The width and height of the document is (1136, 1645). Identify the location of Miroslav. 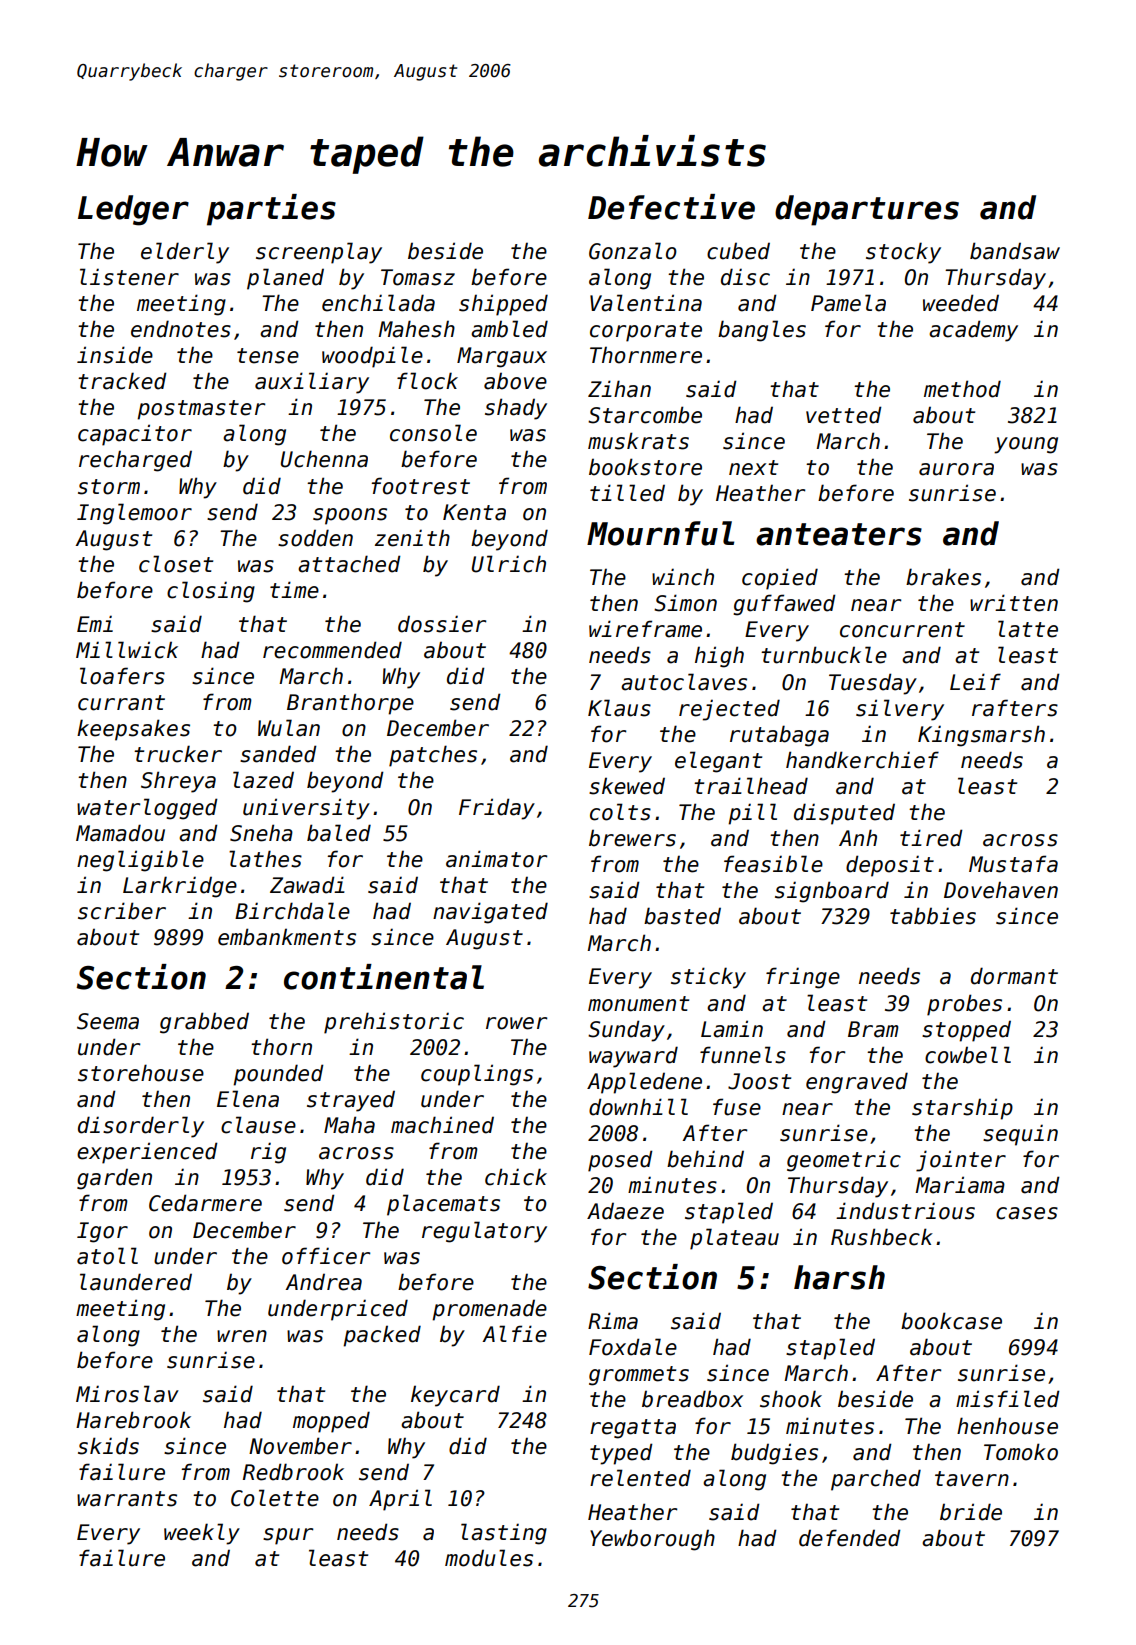
(127, 1394).
